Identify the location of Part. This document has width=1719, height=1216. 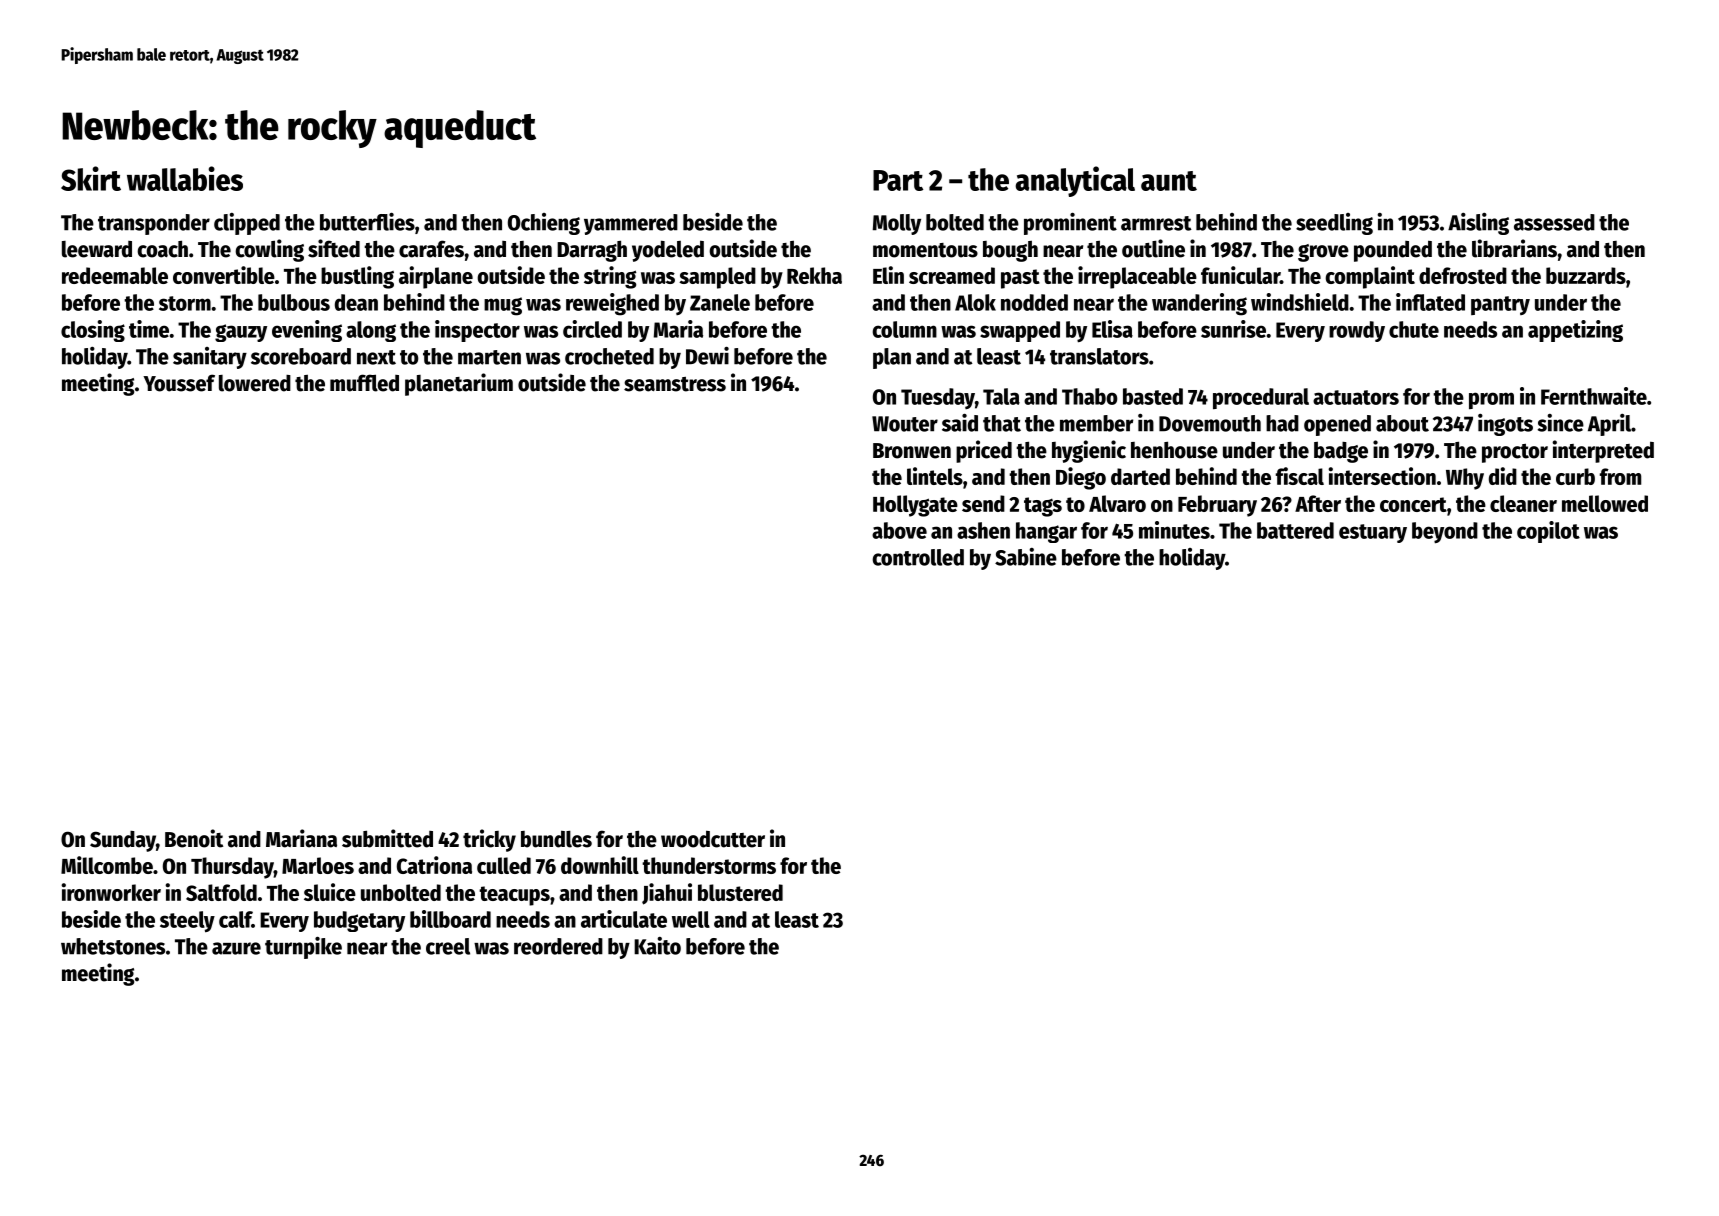
(898, 180).
